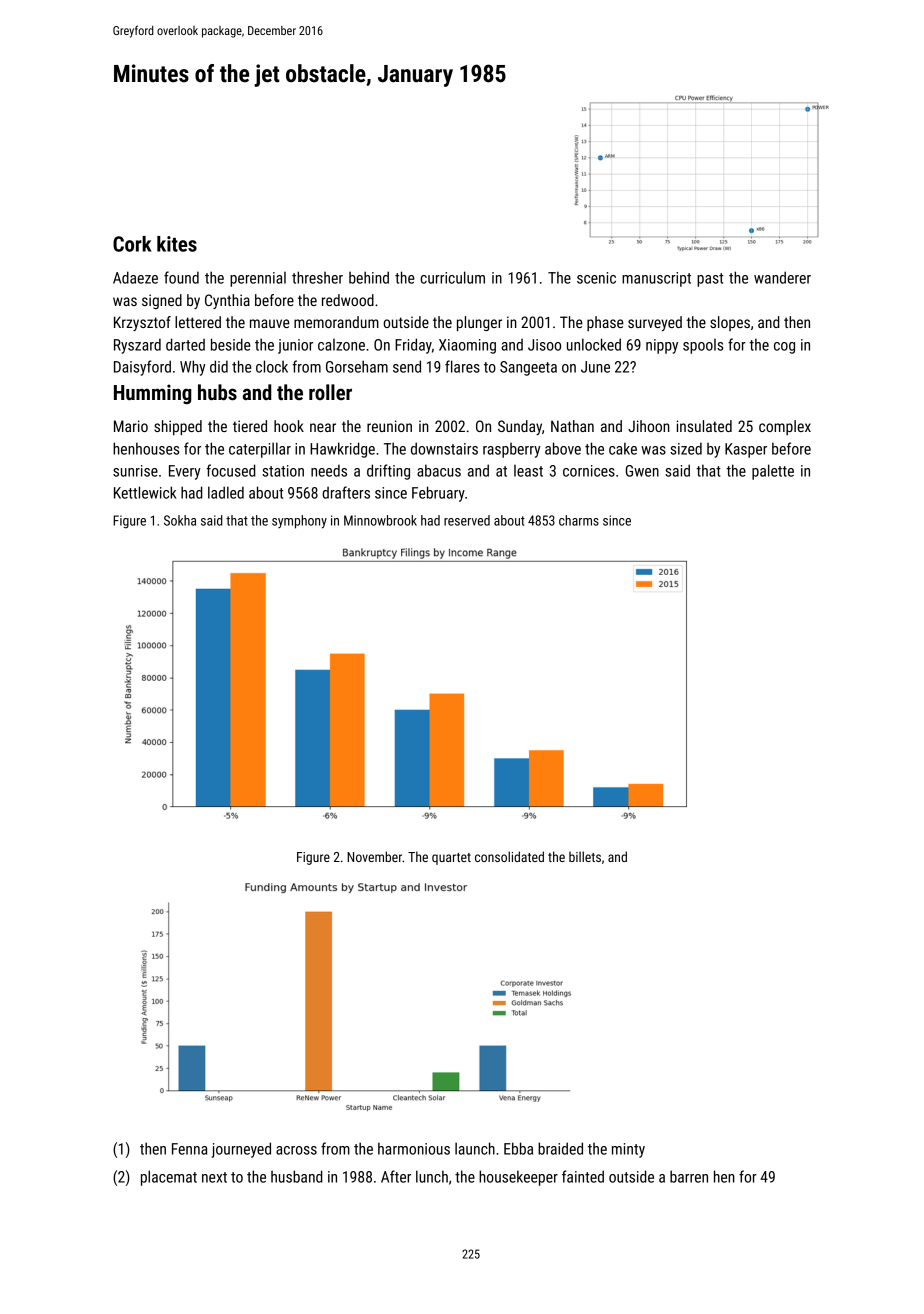  I want to click on quartet, so click(451, 859).
